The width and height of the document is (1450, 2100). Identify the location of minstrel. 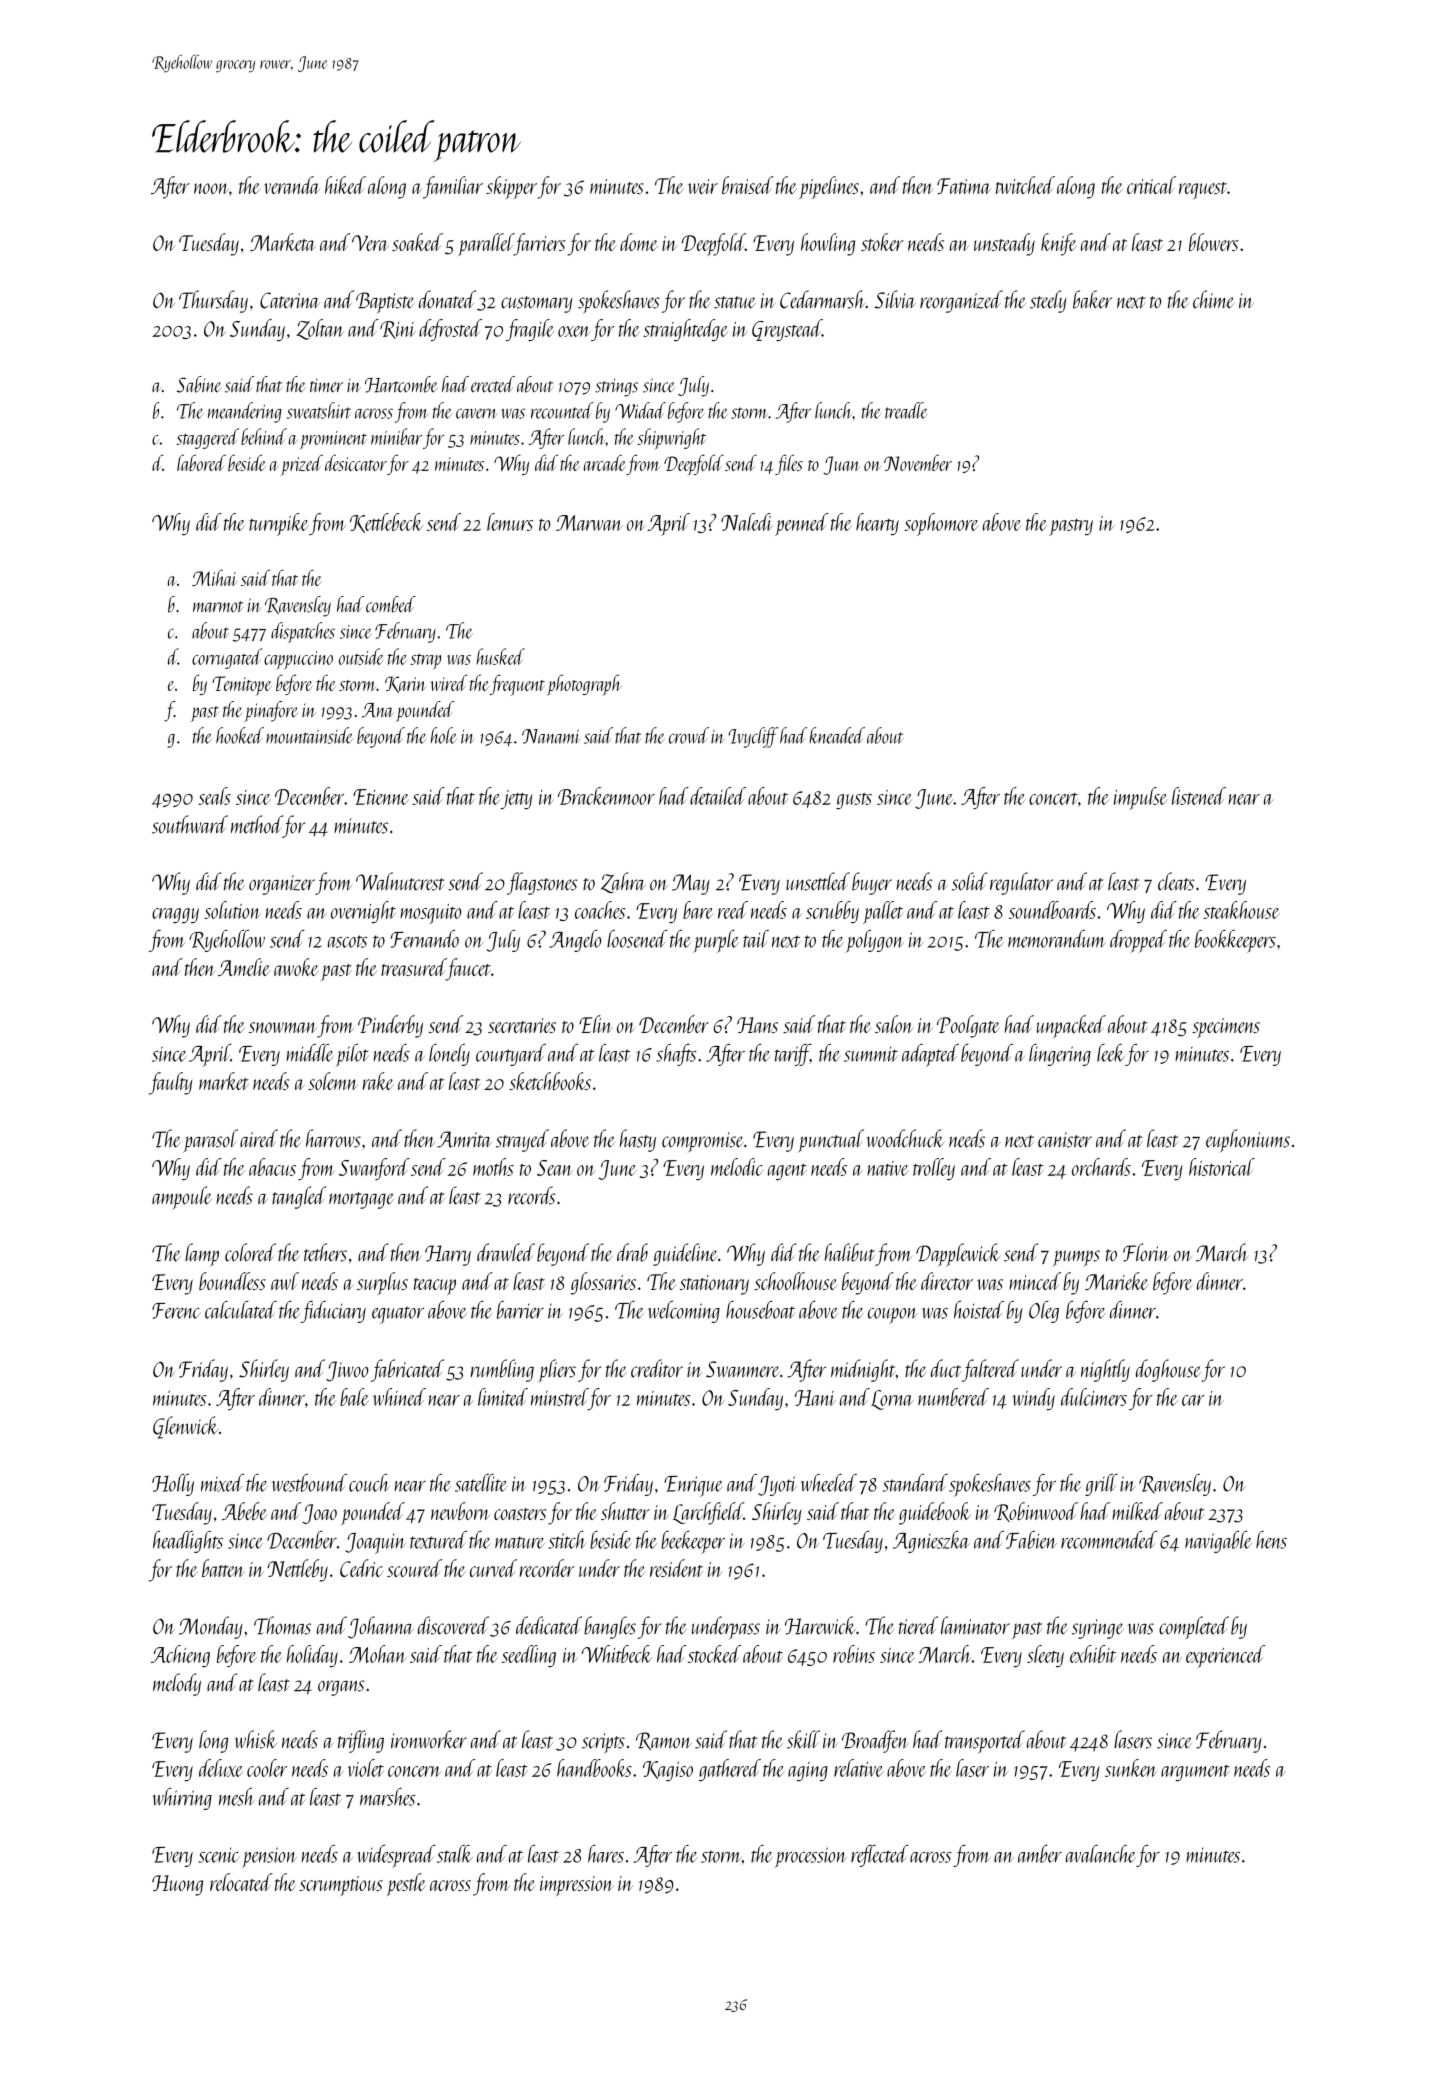
(559, 1397).
